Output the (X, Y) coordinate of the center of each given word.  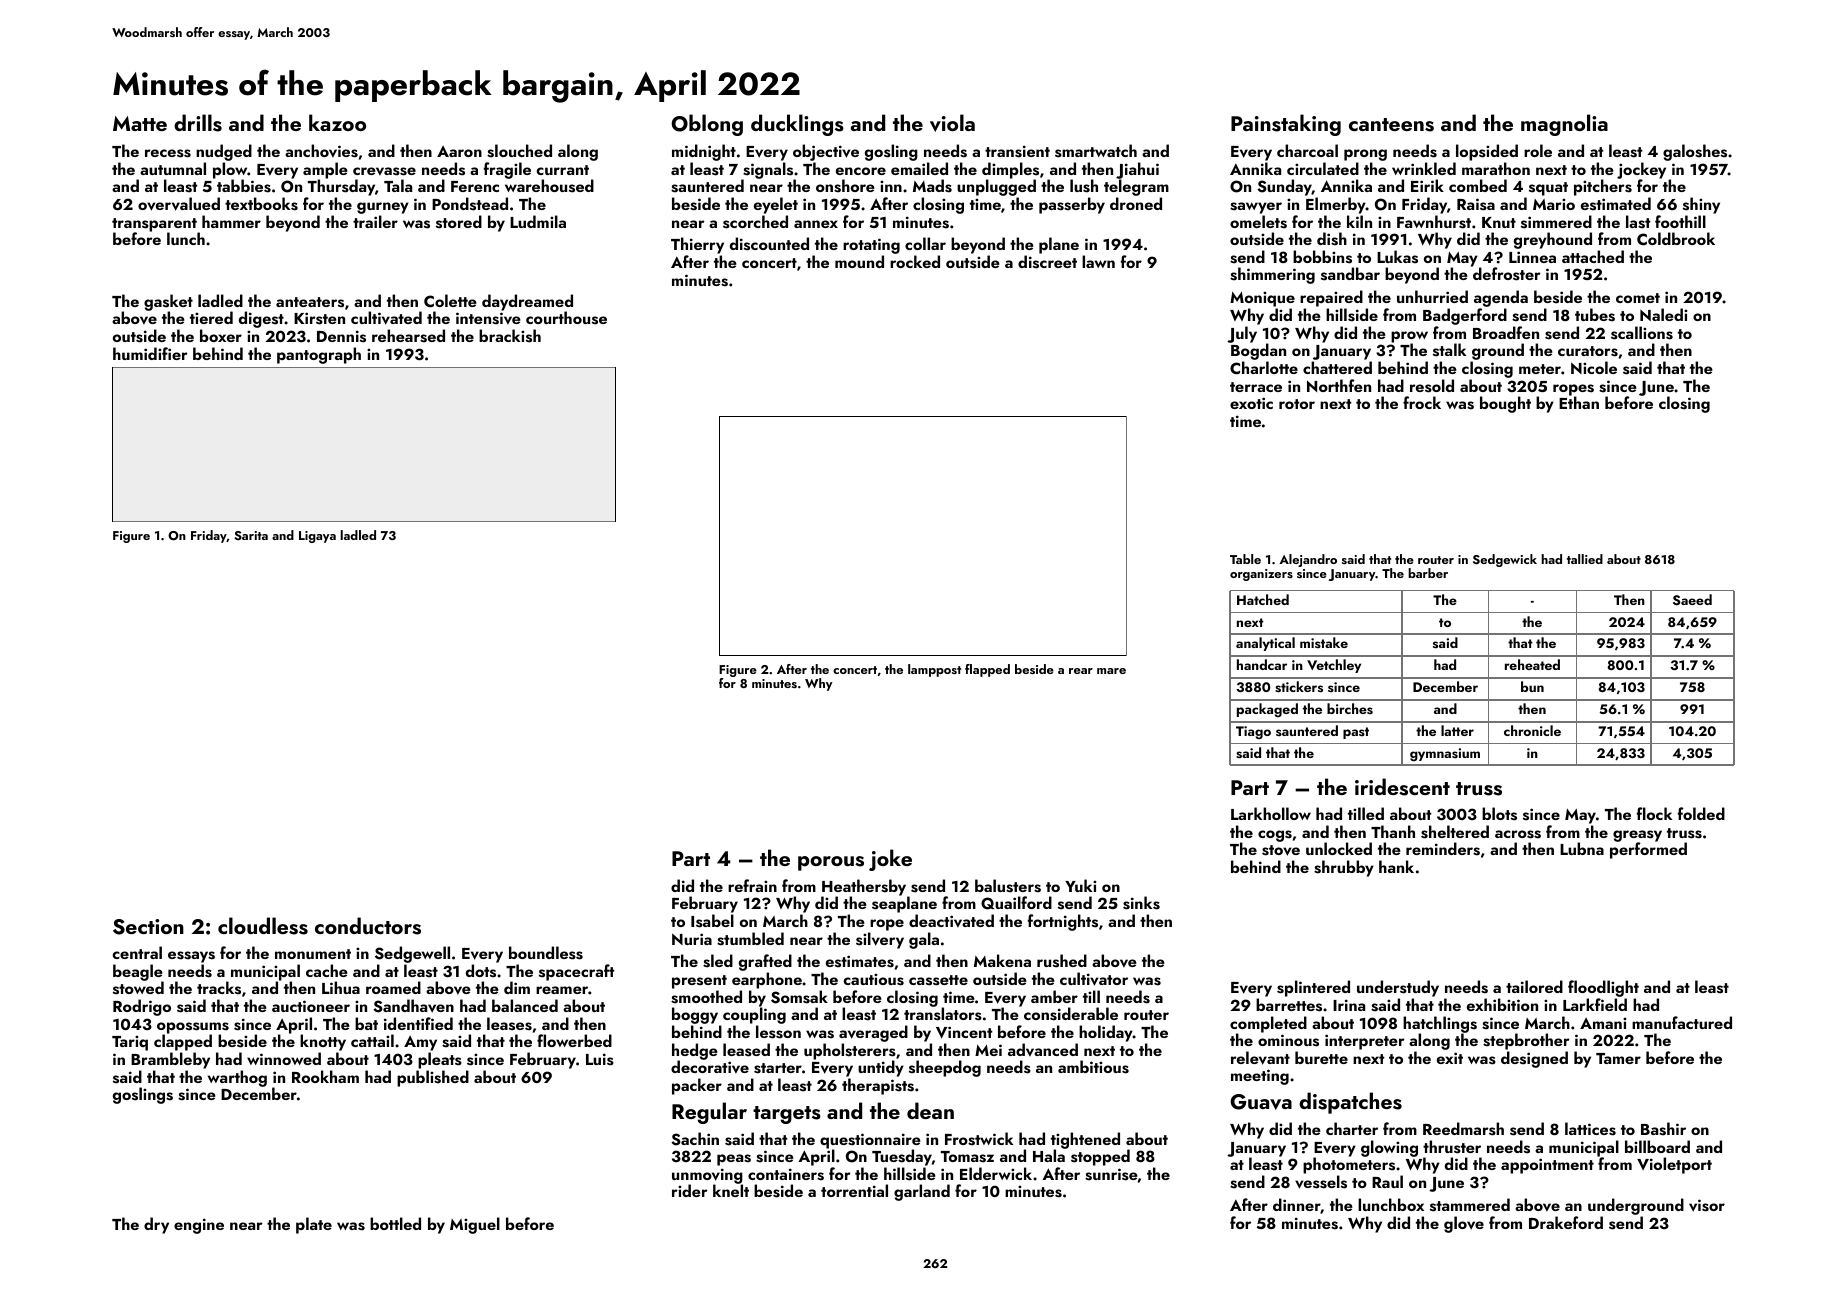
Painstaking (1286, 125)
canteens (1391, 125)
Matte (140, 123)
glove (1464, 1224)
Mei (988, 1050)
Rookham (325, 1076)
